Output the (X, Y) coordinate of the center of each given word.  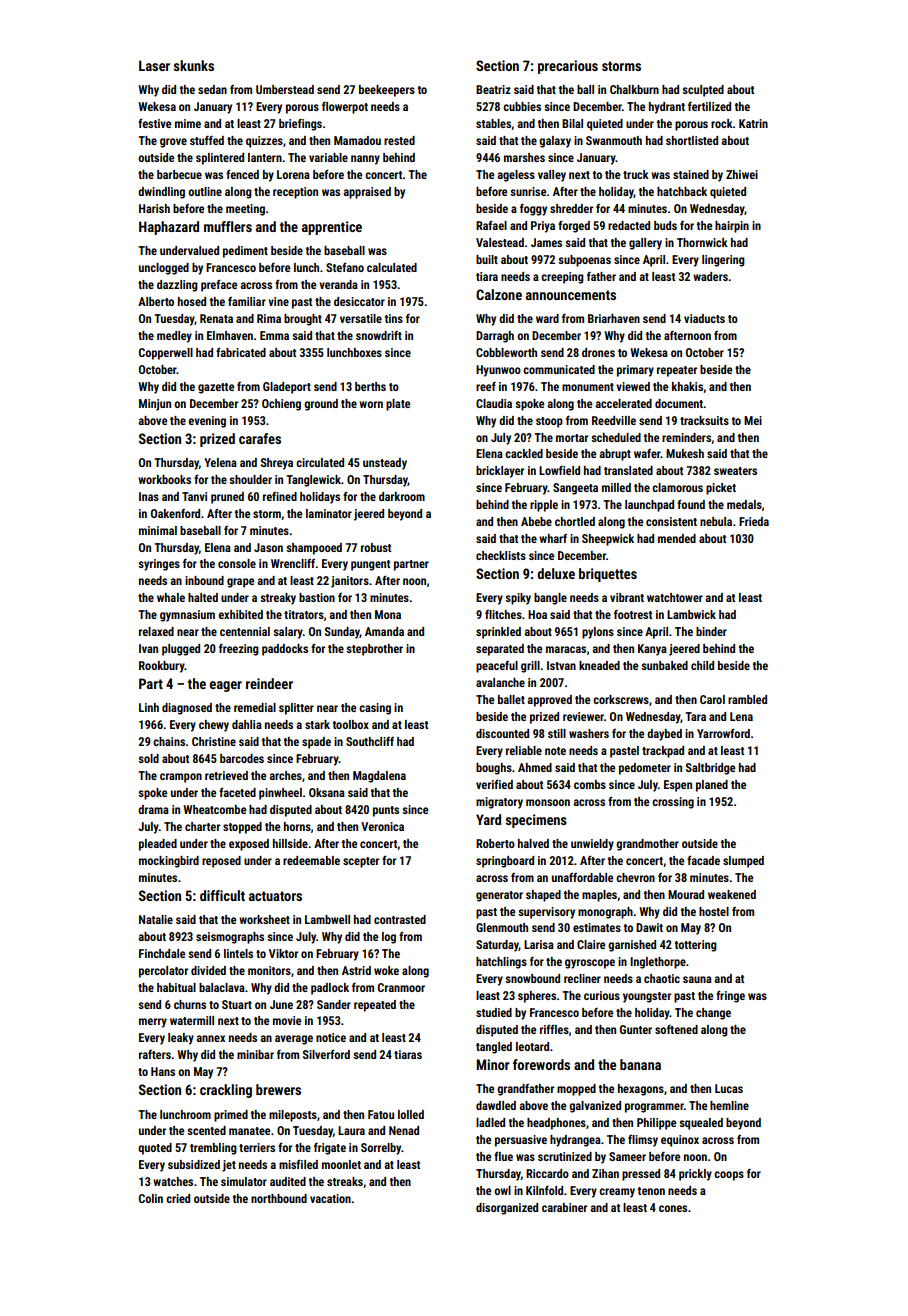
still (557, 733)
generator (499, 896)
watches (173, 1181)
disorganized (507, 1209)
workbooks (164, 479)
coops (729, 1176)
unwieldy (592, 845)
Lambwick (691, 614)
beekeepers (387, 91)
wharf (553, 538)
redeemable (311, 860)
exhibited (240, 614)
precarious (568, 67)
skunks (194, 65)
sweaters (735, 471)
